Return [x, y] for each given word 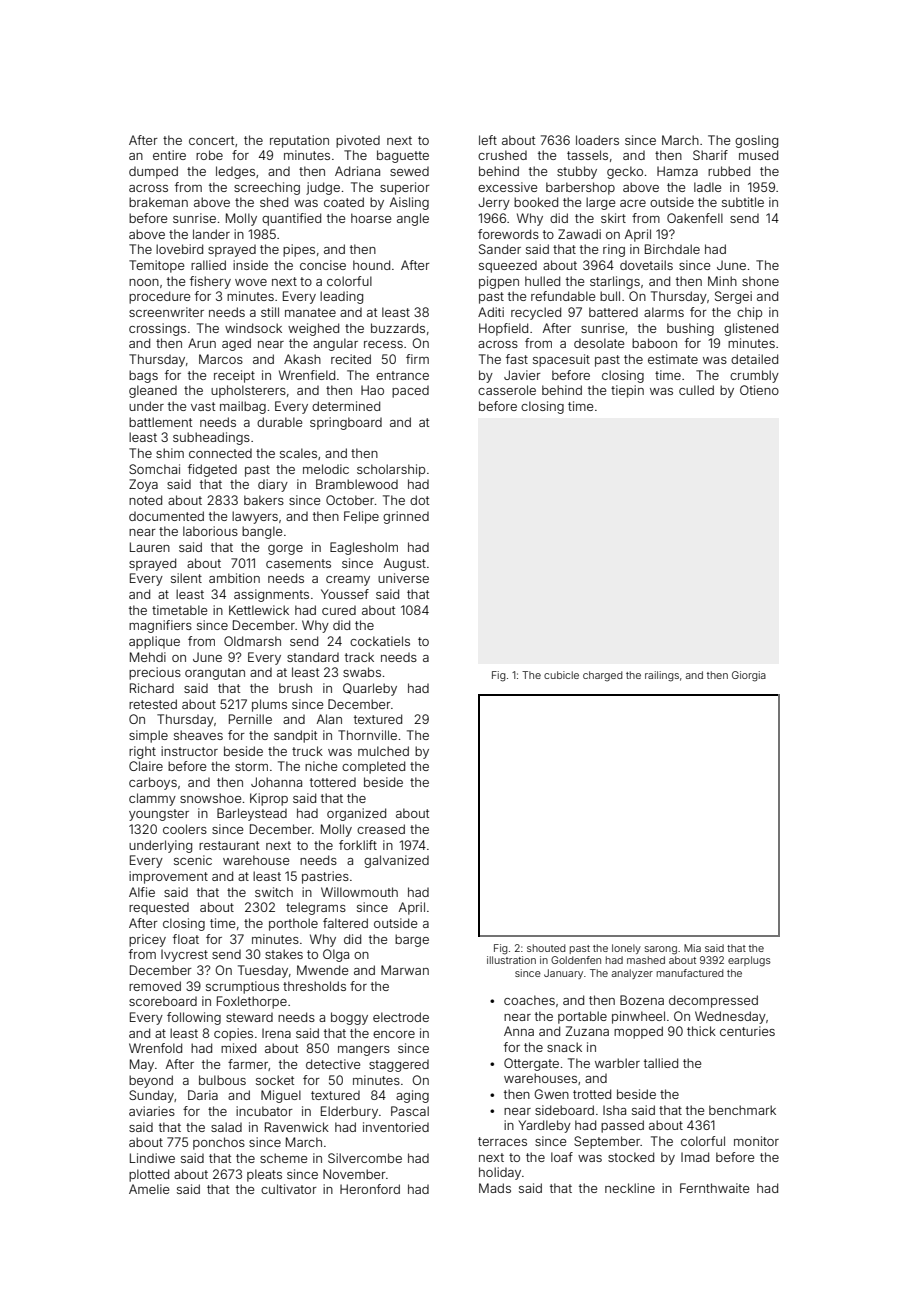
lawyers [255, 517]
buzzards [398, 328]
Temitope [156, 266]
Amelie [149, 1189]
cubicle [561, 675]
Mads [495, 1188]
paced [410, 392]
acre [633, 203]
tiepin [627, 391]
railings [662, 676]
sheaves [198, 735]
